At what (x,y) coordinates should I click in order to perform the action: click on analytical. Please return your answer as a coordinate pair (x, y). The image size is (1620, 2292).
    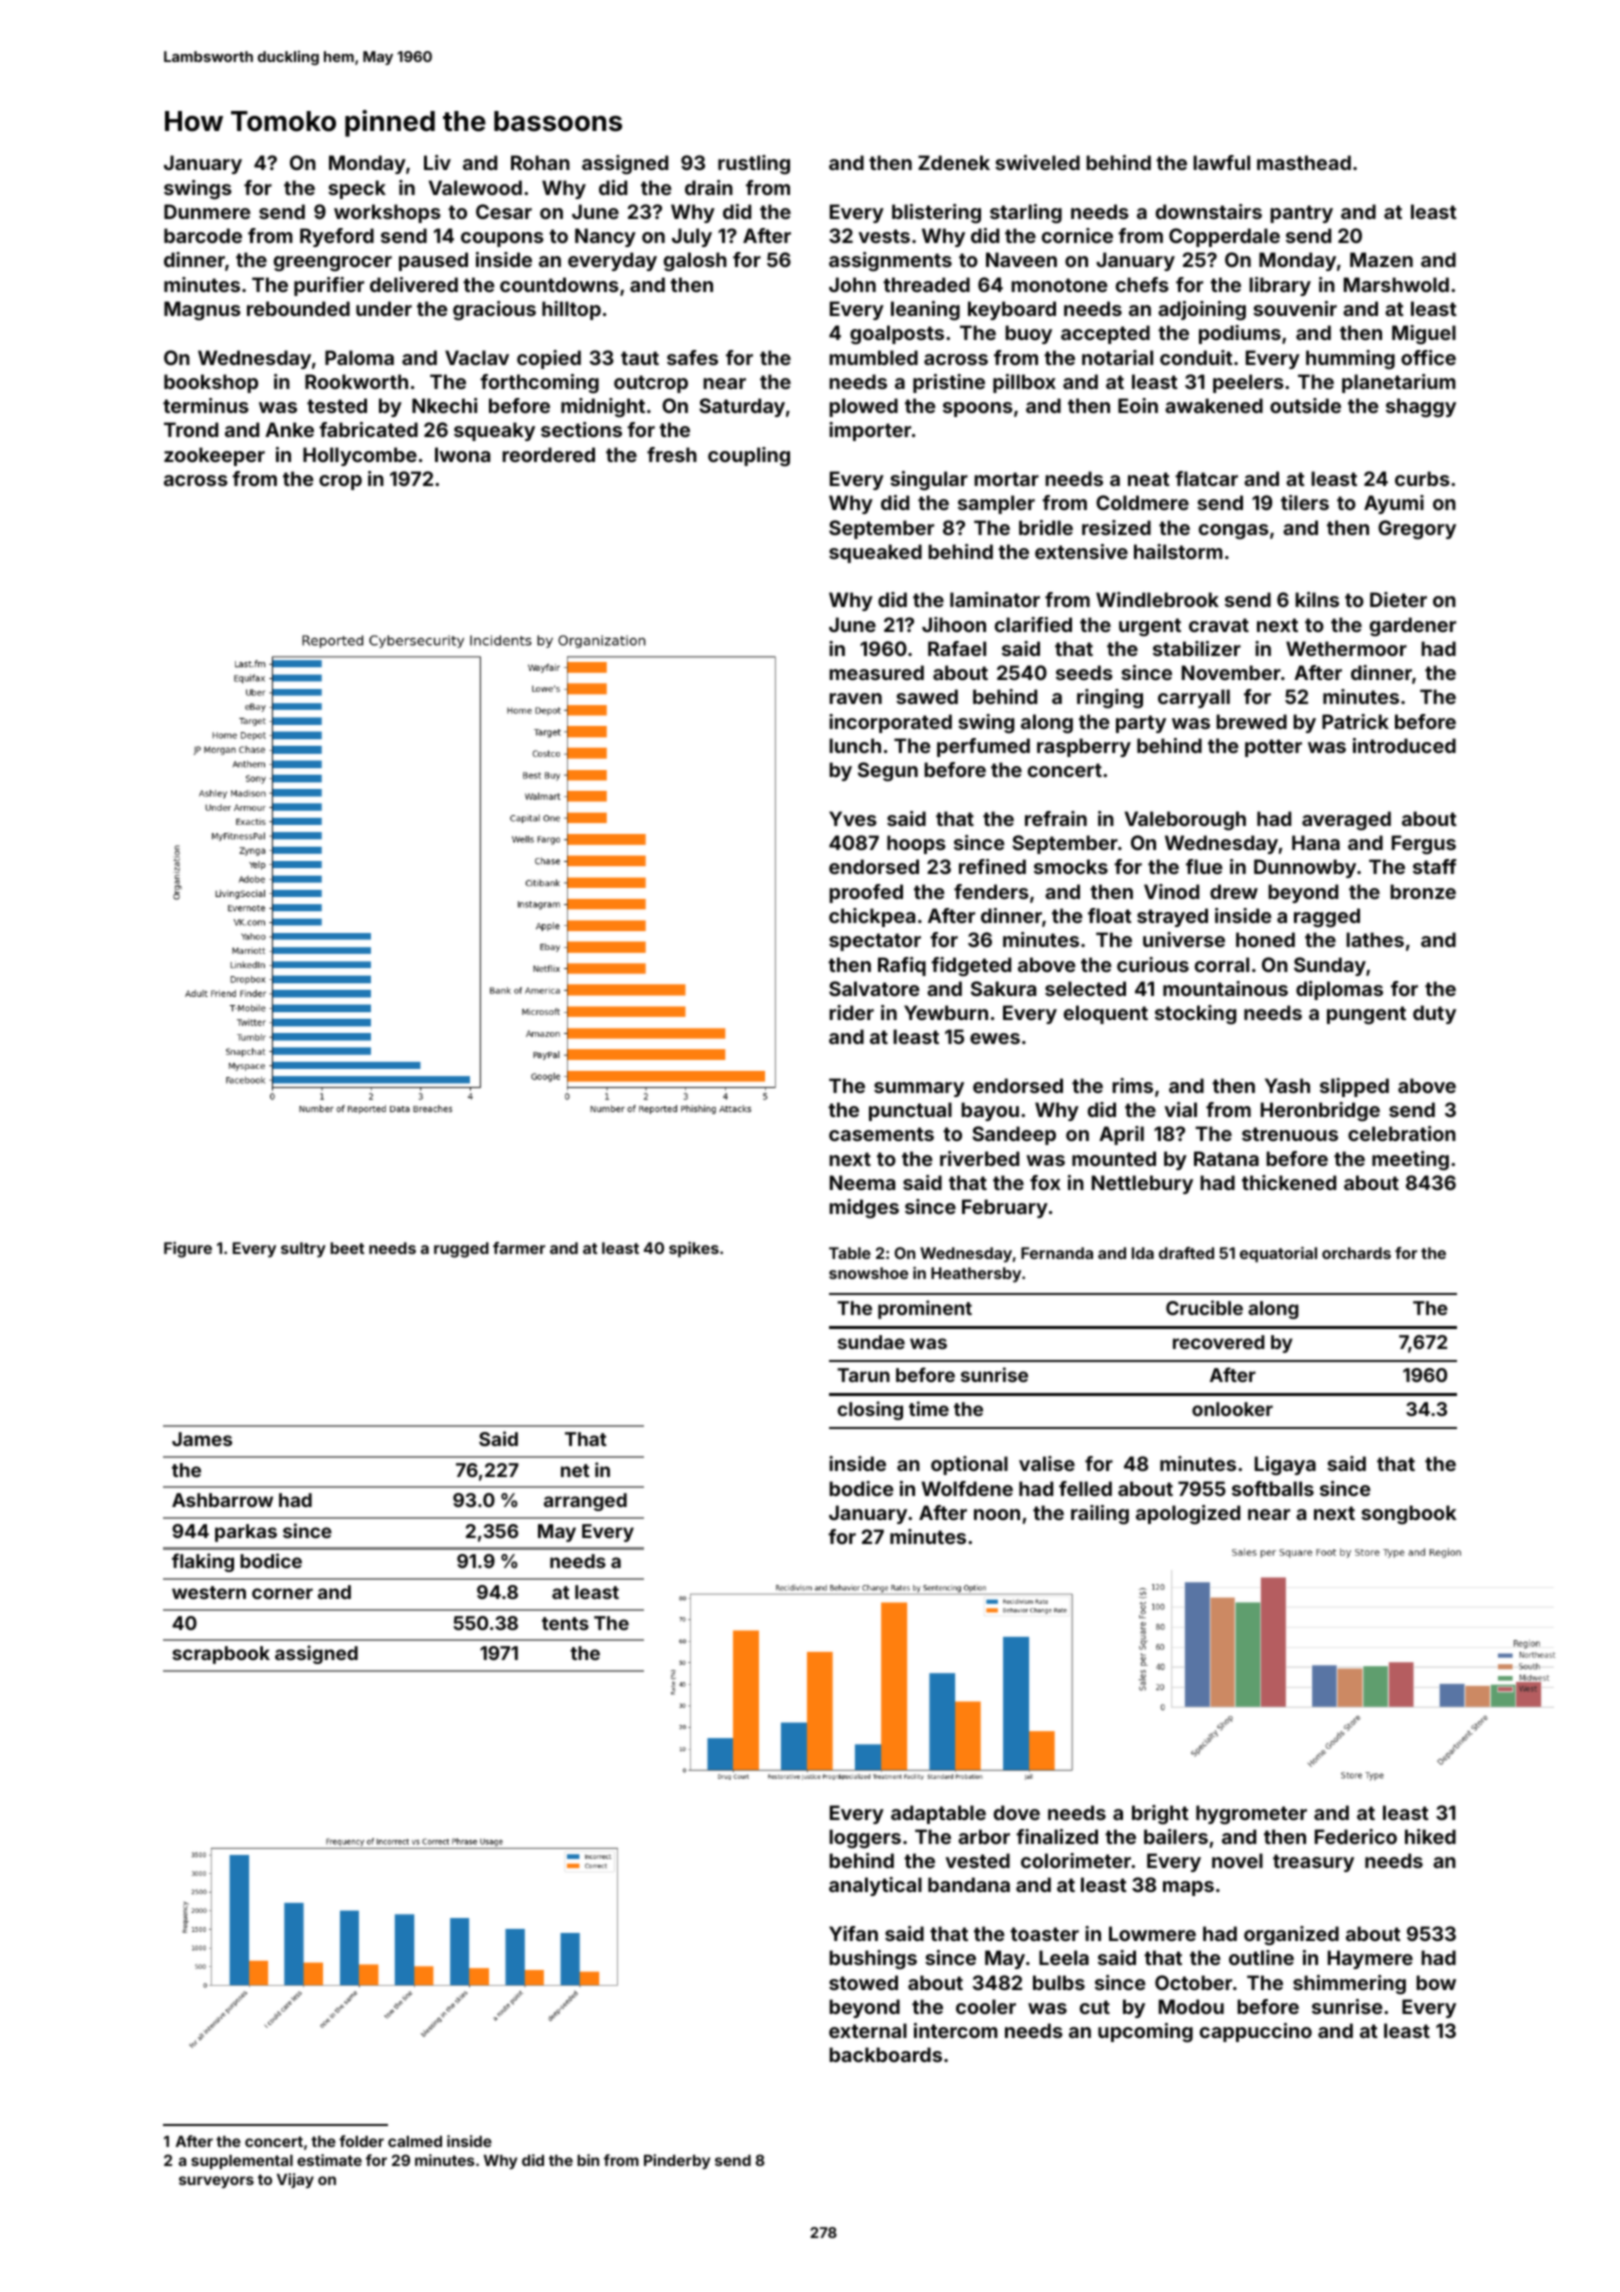
    Looking at the image, I should click on (875, 1886).
